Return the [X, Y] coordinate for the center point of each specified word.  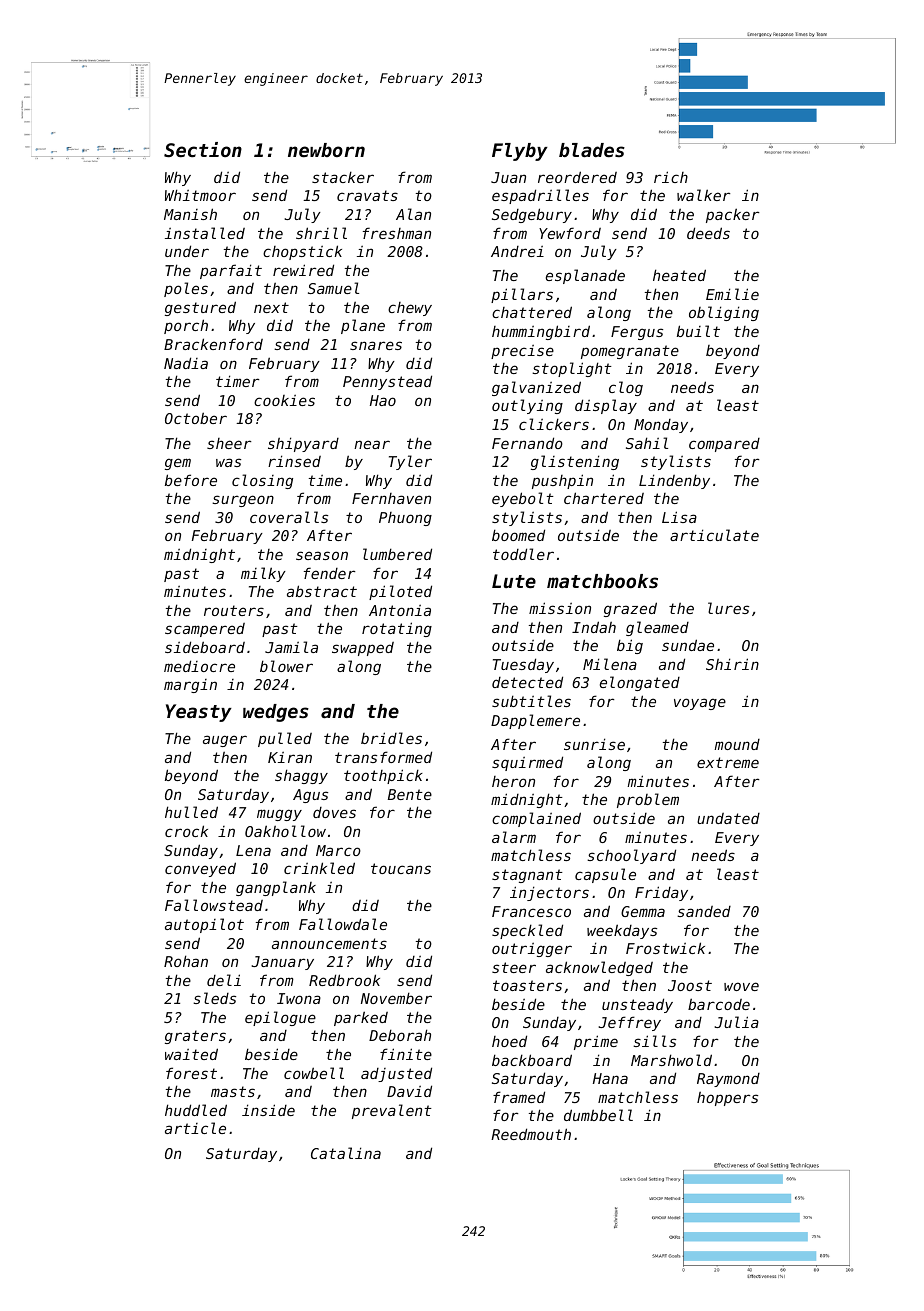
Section [203, 149]
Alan [413, 214]
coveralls [289, 517]
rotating [397, 629]
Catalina [346, 1153]
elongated [640, 683]
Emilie [732, 294]
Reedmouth [531, 1134]
